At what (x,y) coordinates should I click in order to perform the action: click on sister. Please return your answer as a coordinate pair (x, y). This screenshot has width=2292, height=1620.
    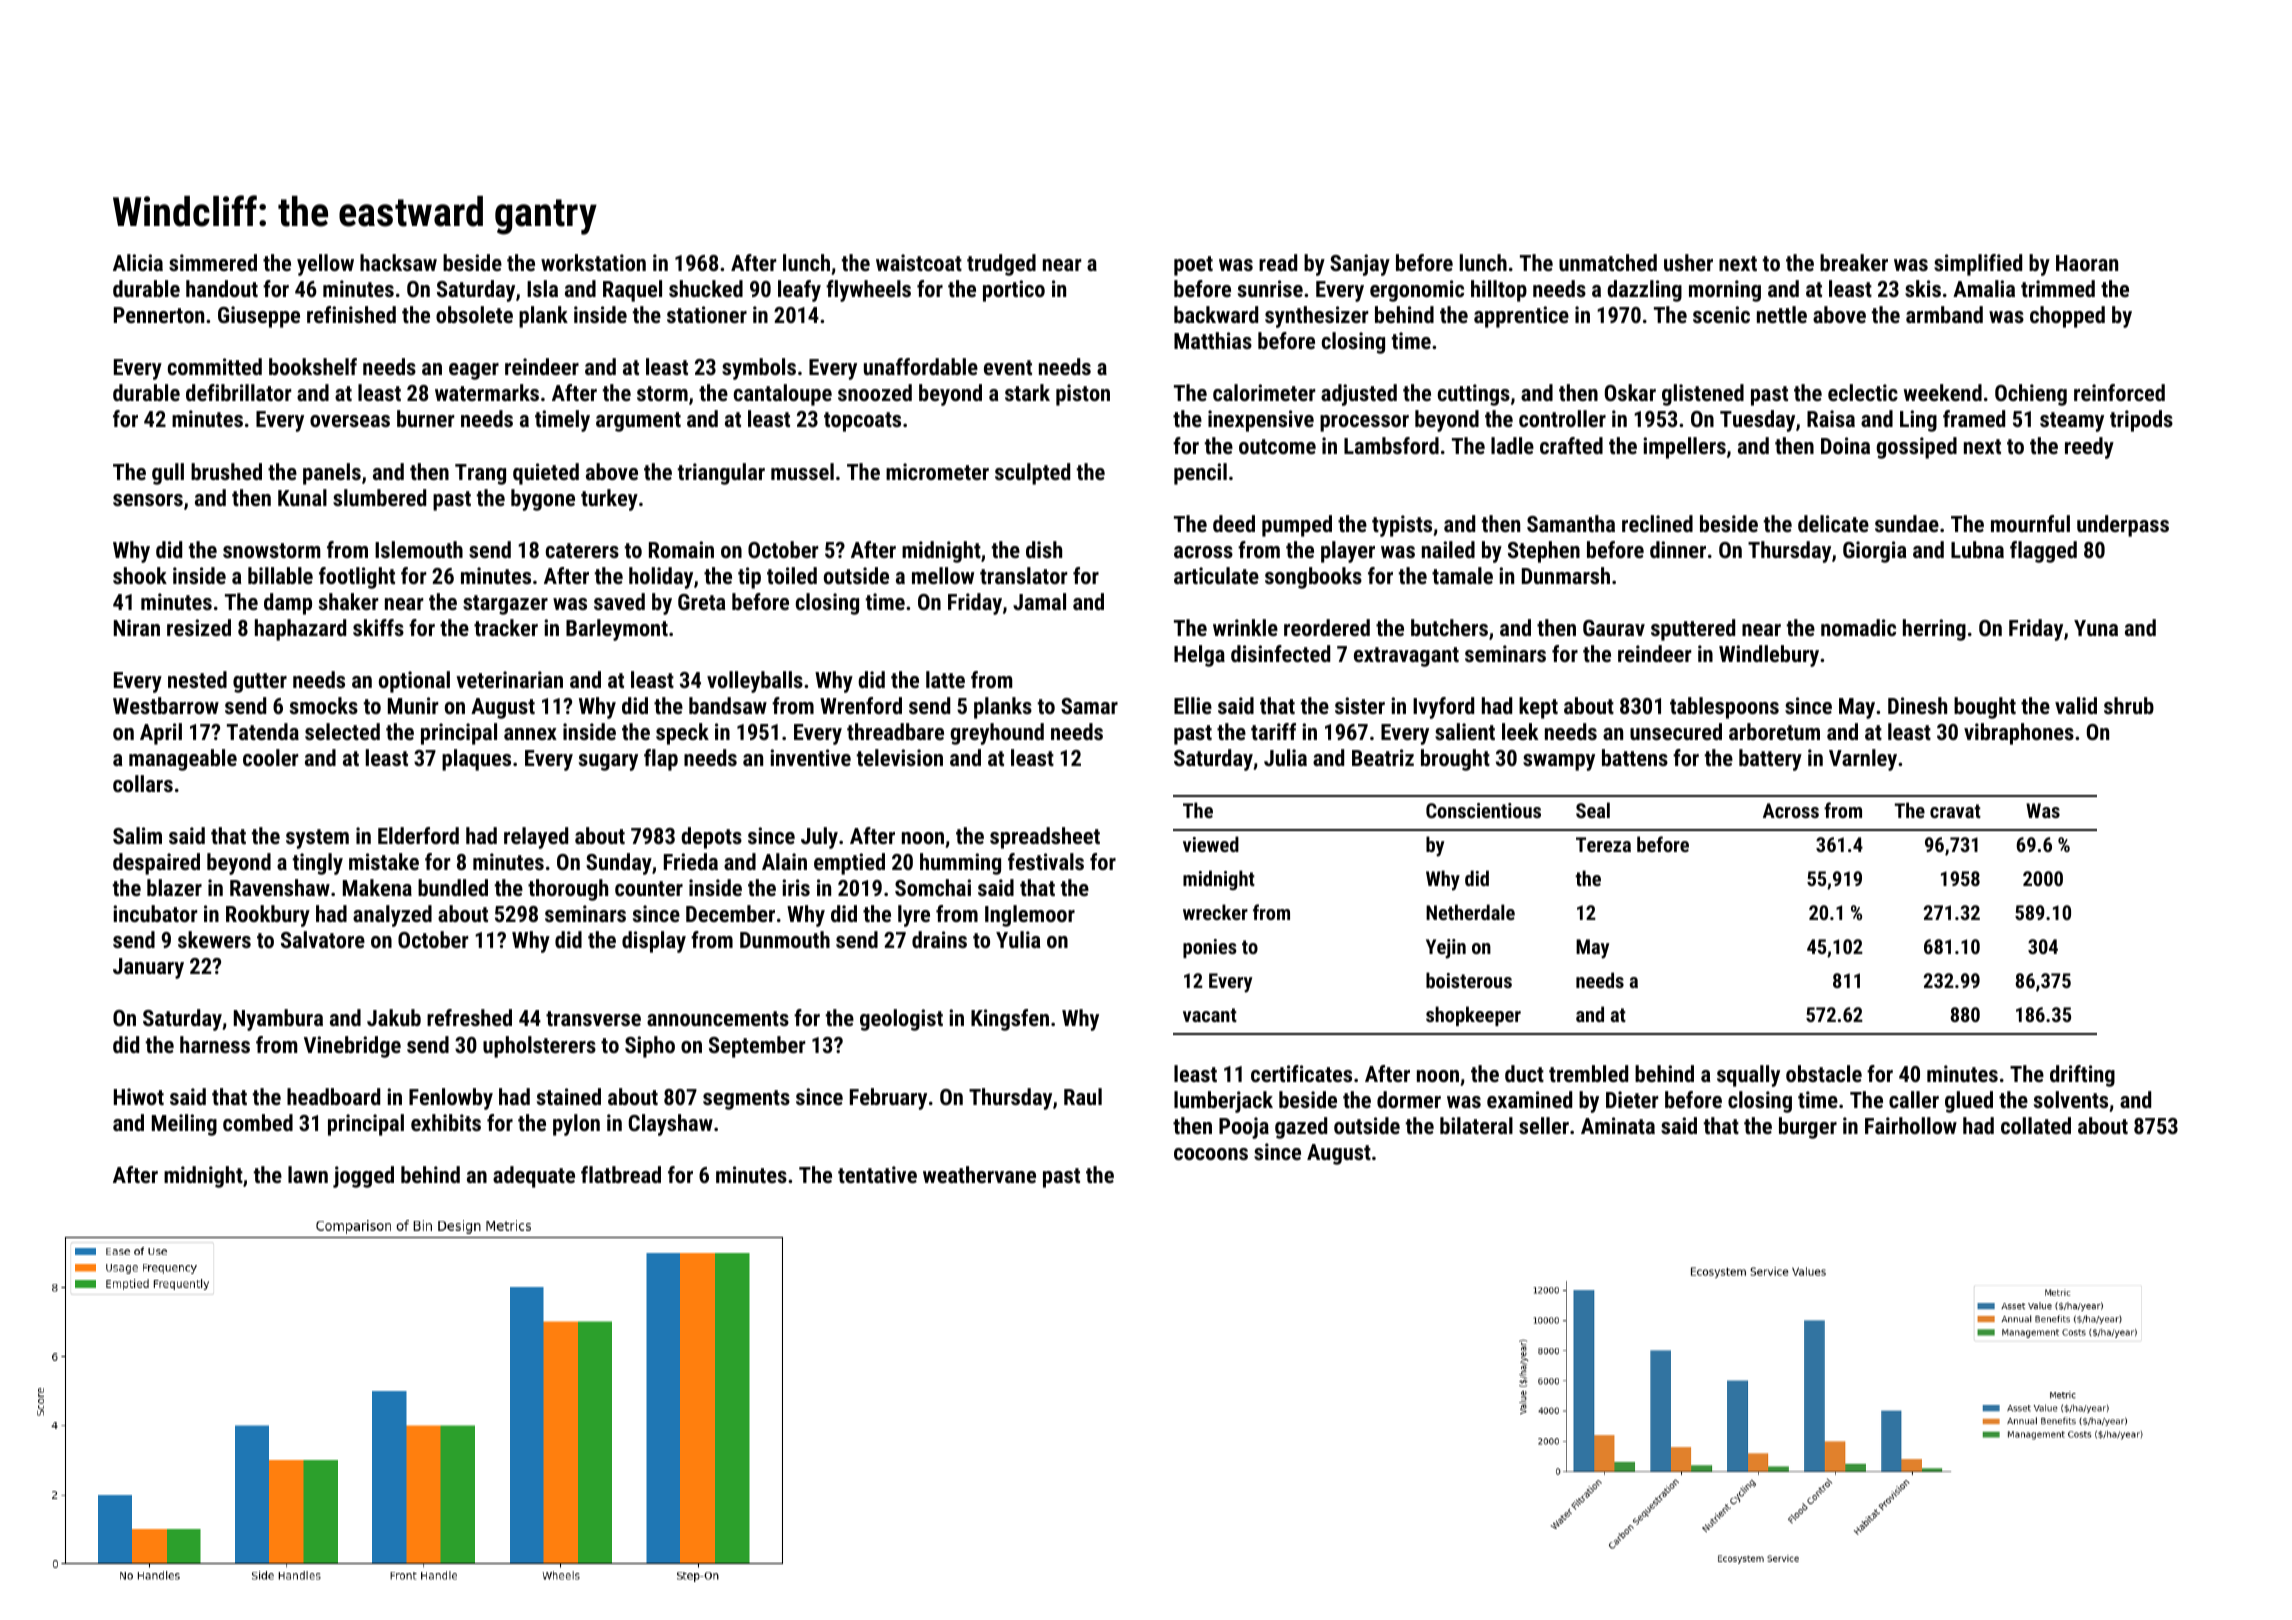
    Looking at the image, I should click on (1360, 705).
